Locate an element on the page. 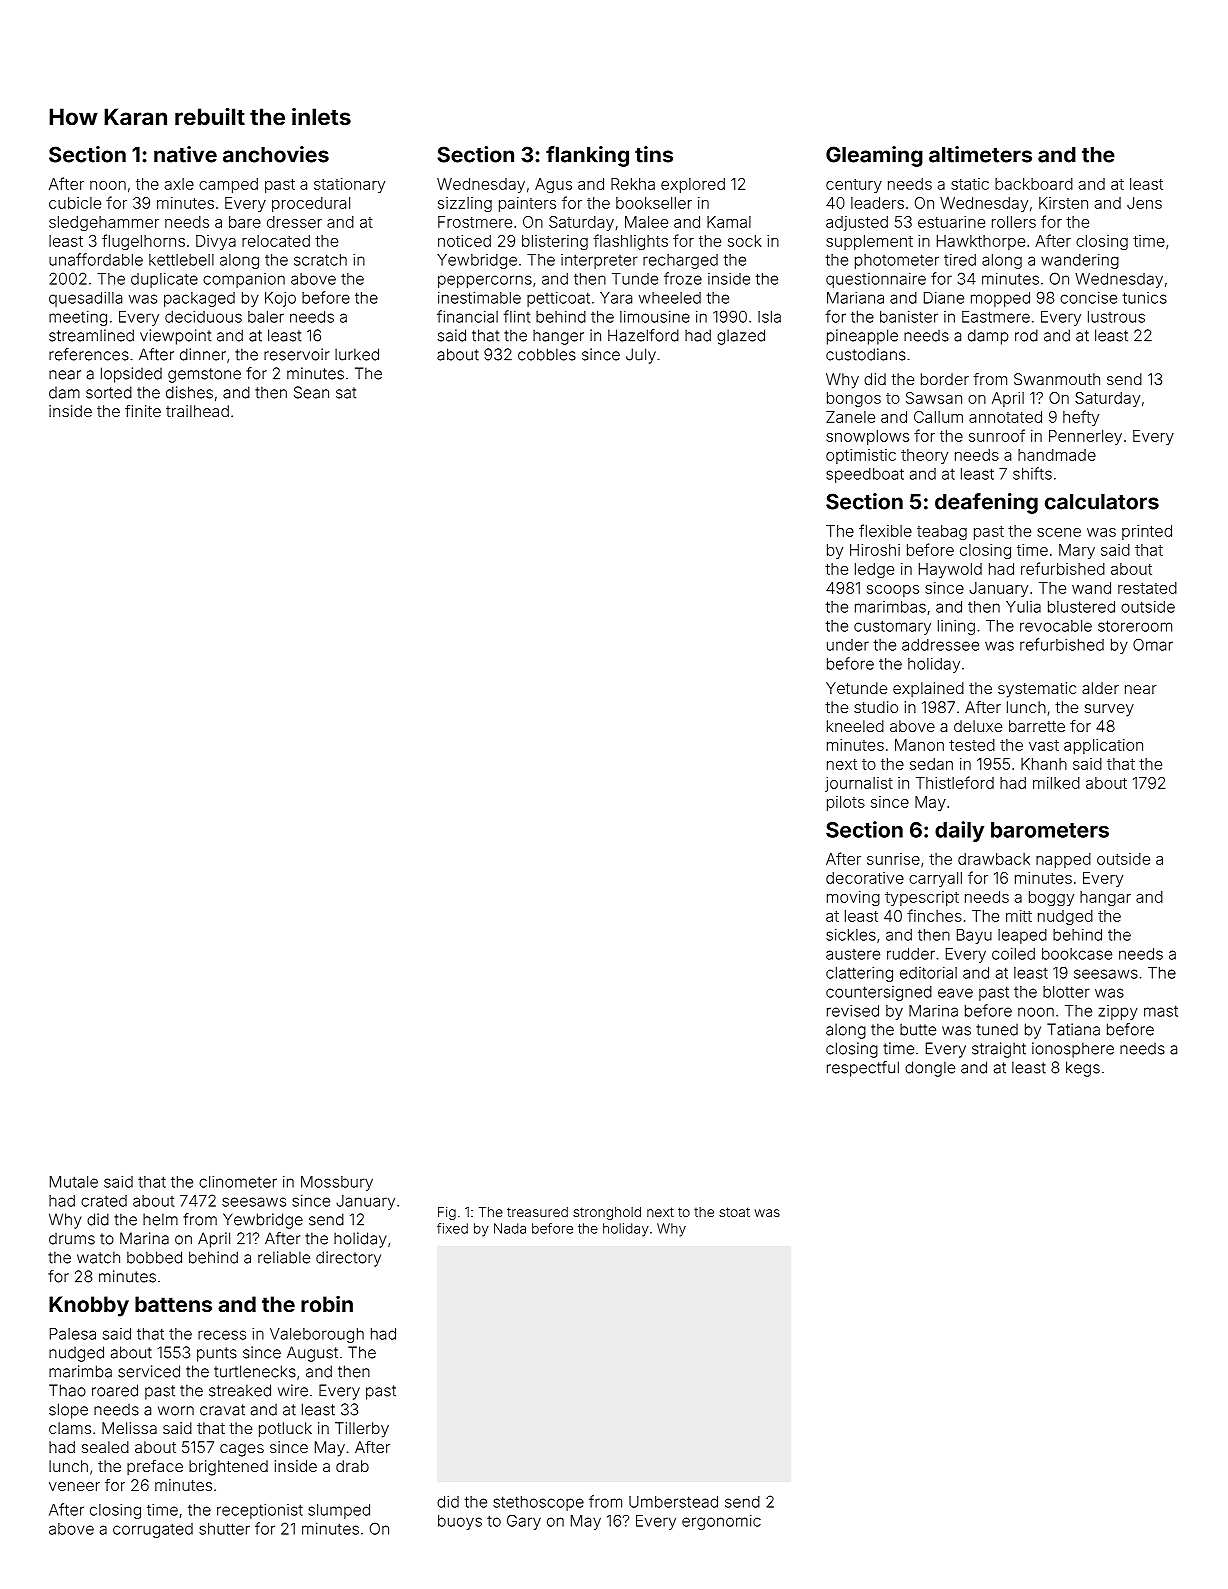  punts is located at coordinates (217, 1354).
